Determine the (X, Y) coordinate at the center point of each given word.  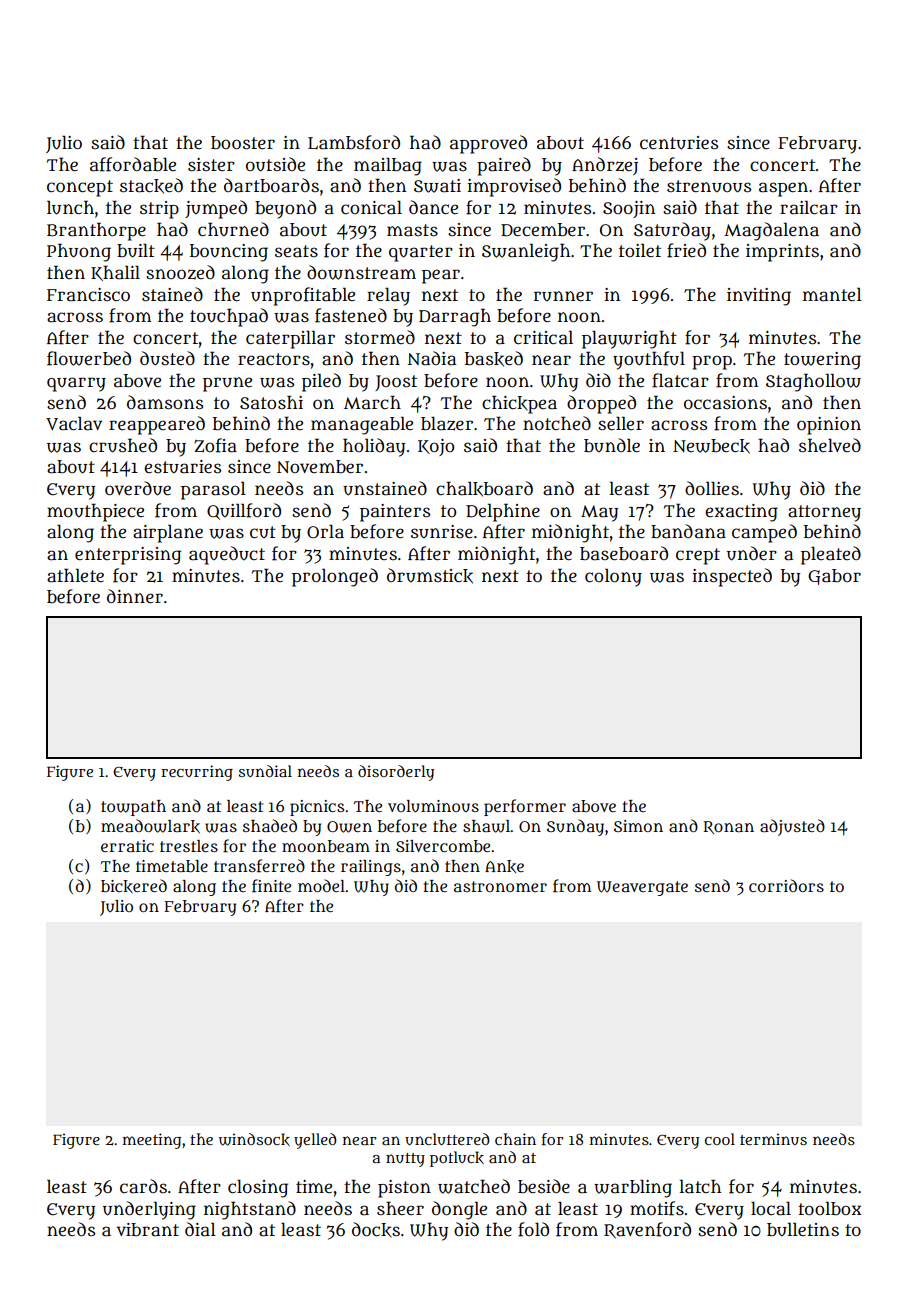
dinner (135, 596)
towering (822, 361)
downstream (361, 272)
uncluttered (447, 1139)
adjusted (792, 827)
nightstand (250, 1210)
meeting (152, 1141)
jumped (216, 209)
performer (525, 807)
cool (720, 1139)
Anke (504, 866)
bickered (134, 886)
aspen (783, 189)
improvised (514, 187)
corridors (786, 885)
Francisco (88, 295)
